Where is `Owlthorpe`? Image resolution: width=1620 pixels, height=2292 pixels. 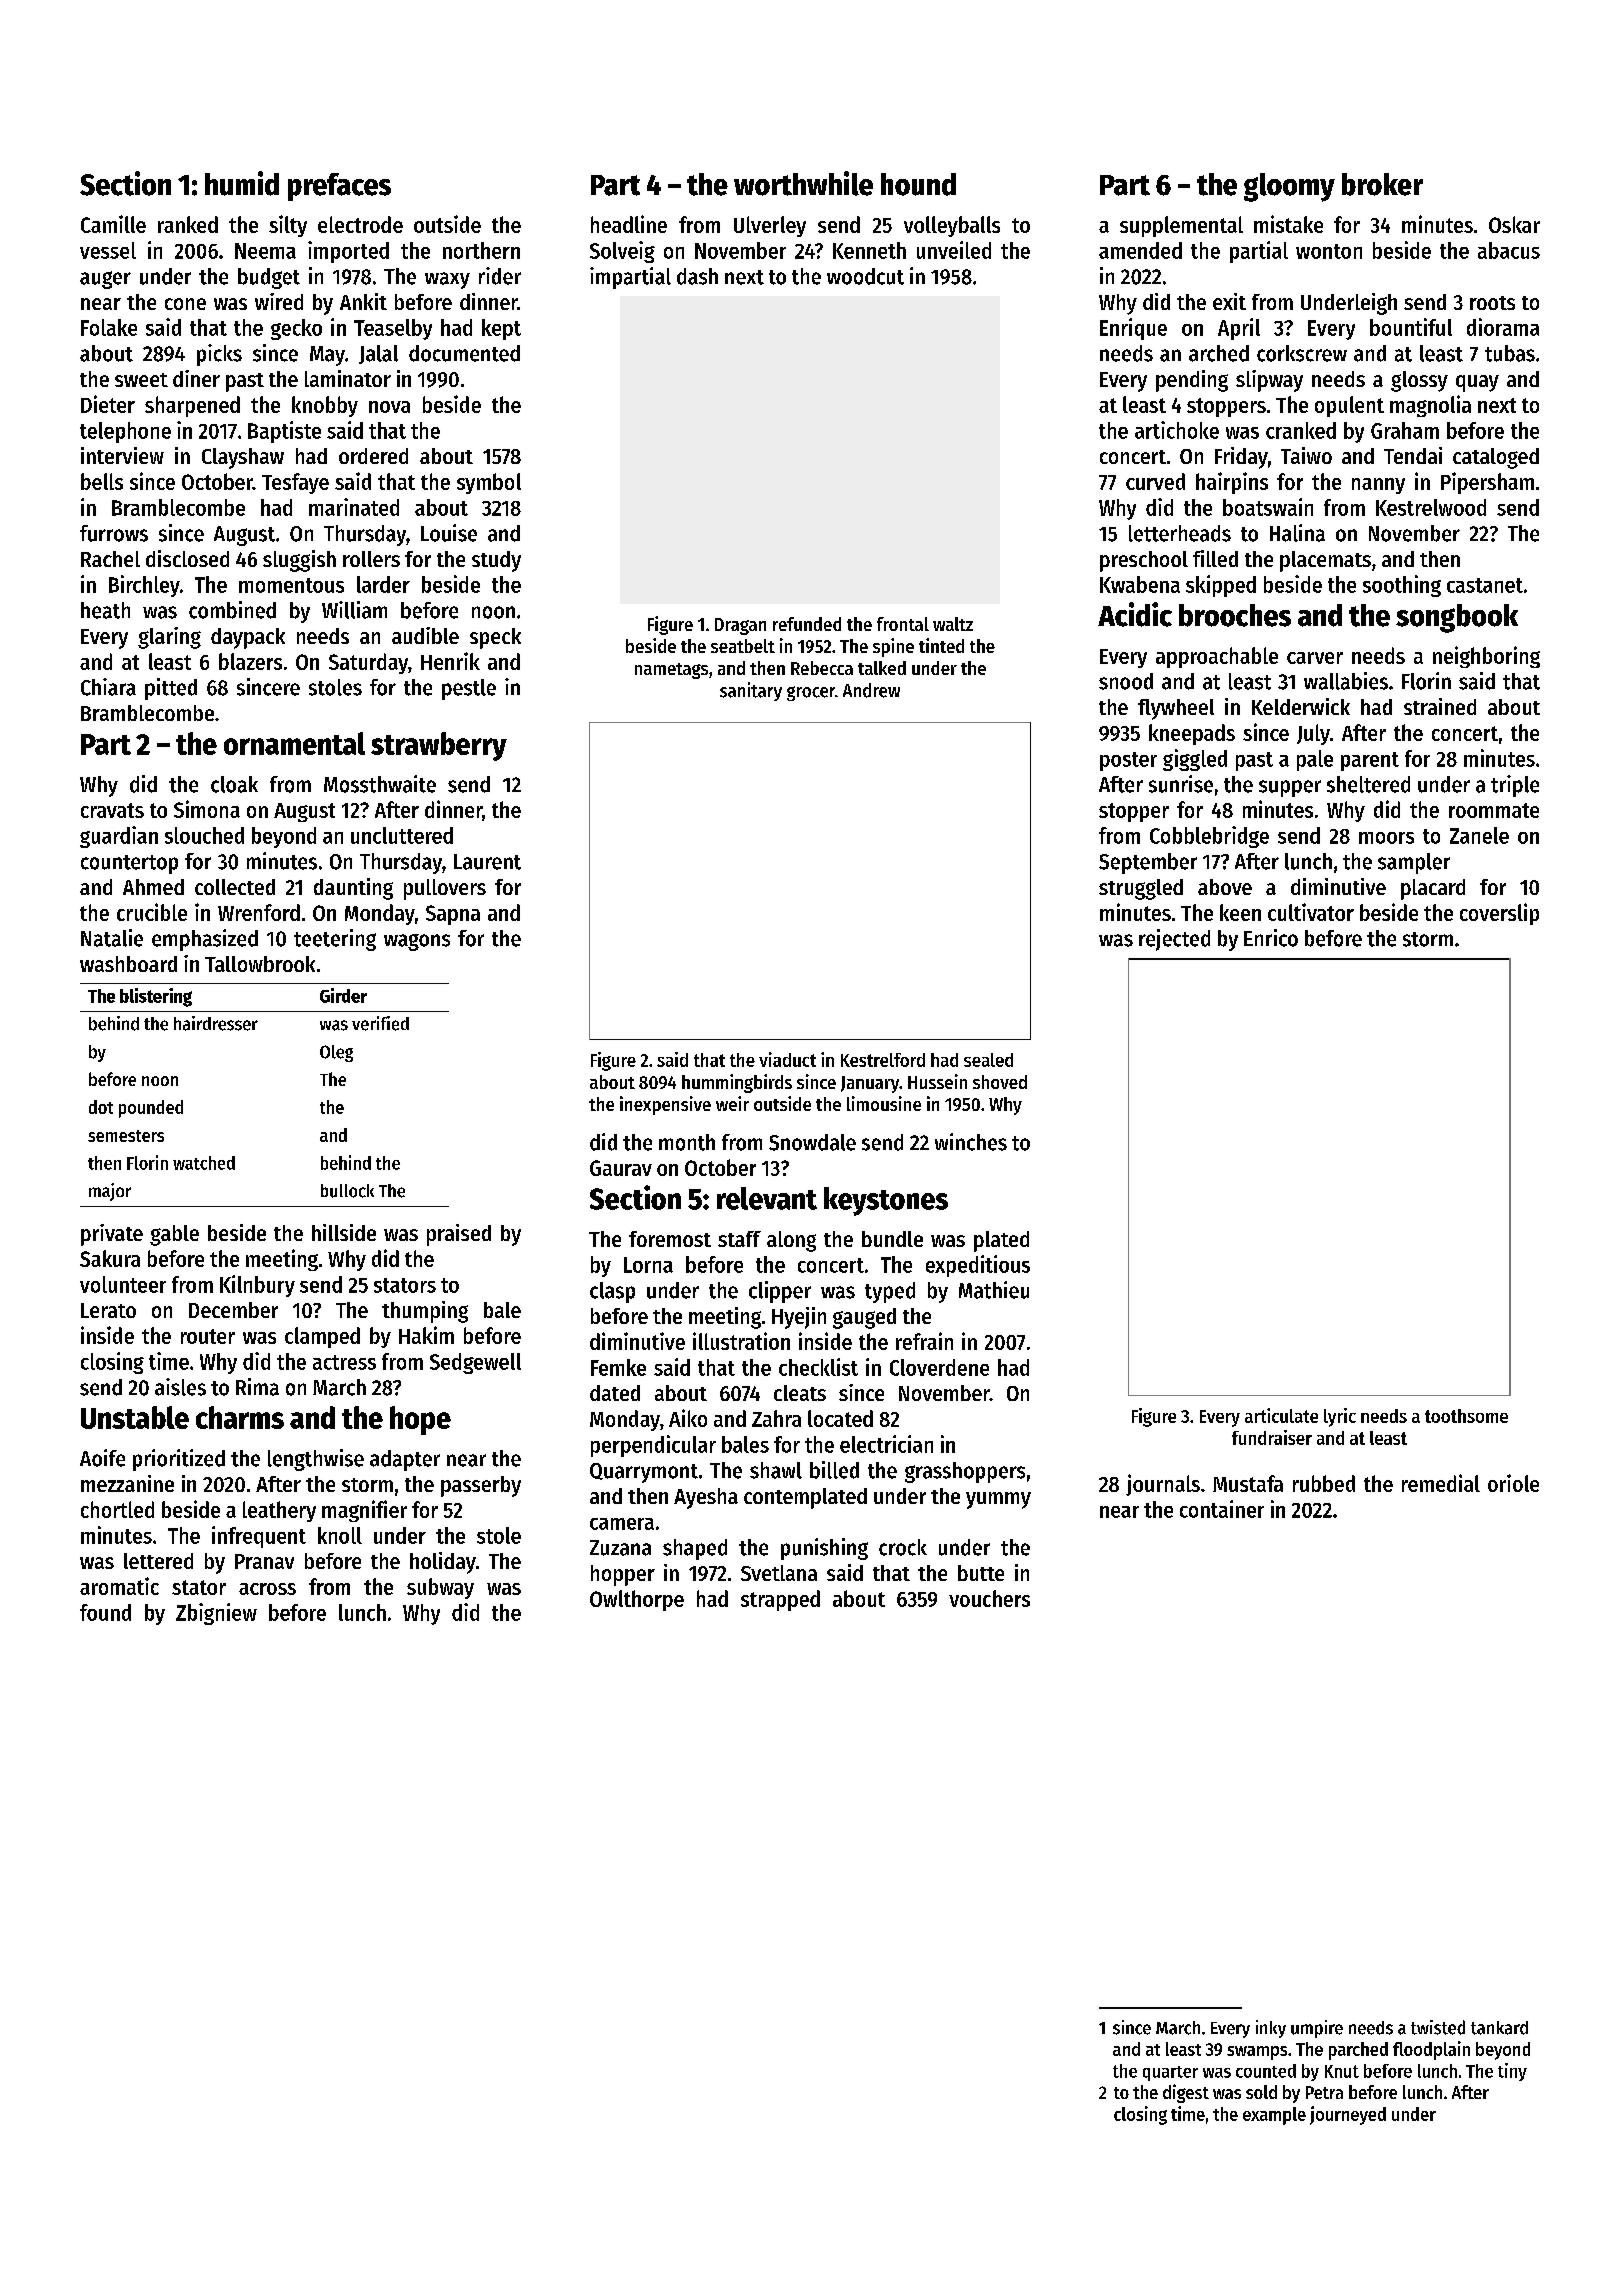
Owlthorpe is located at coordinates (637, 1600).
